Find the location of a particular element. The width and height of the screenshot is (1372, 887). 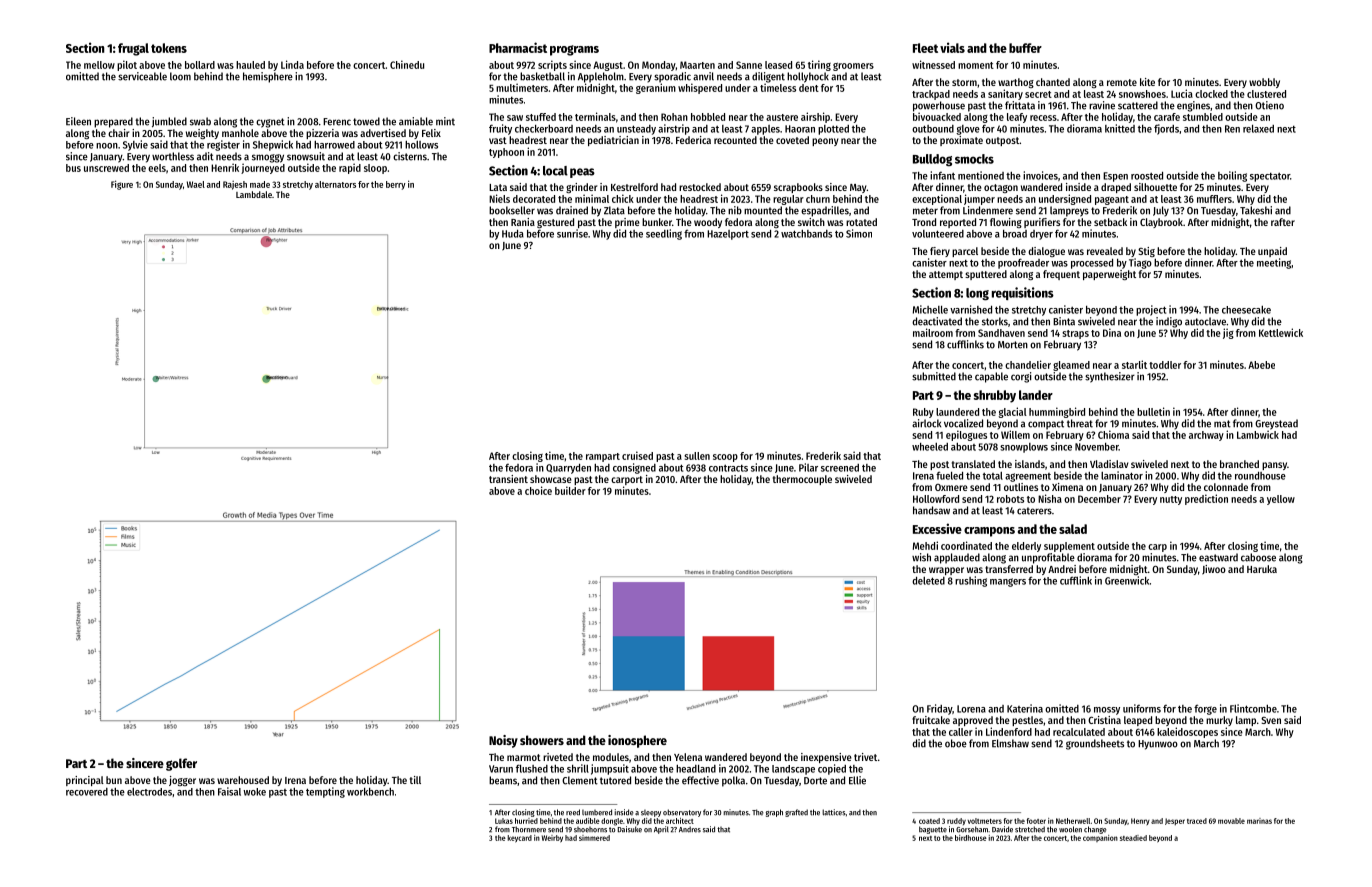

electrodes is located at coordinates (149, 792).
